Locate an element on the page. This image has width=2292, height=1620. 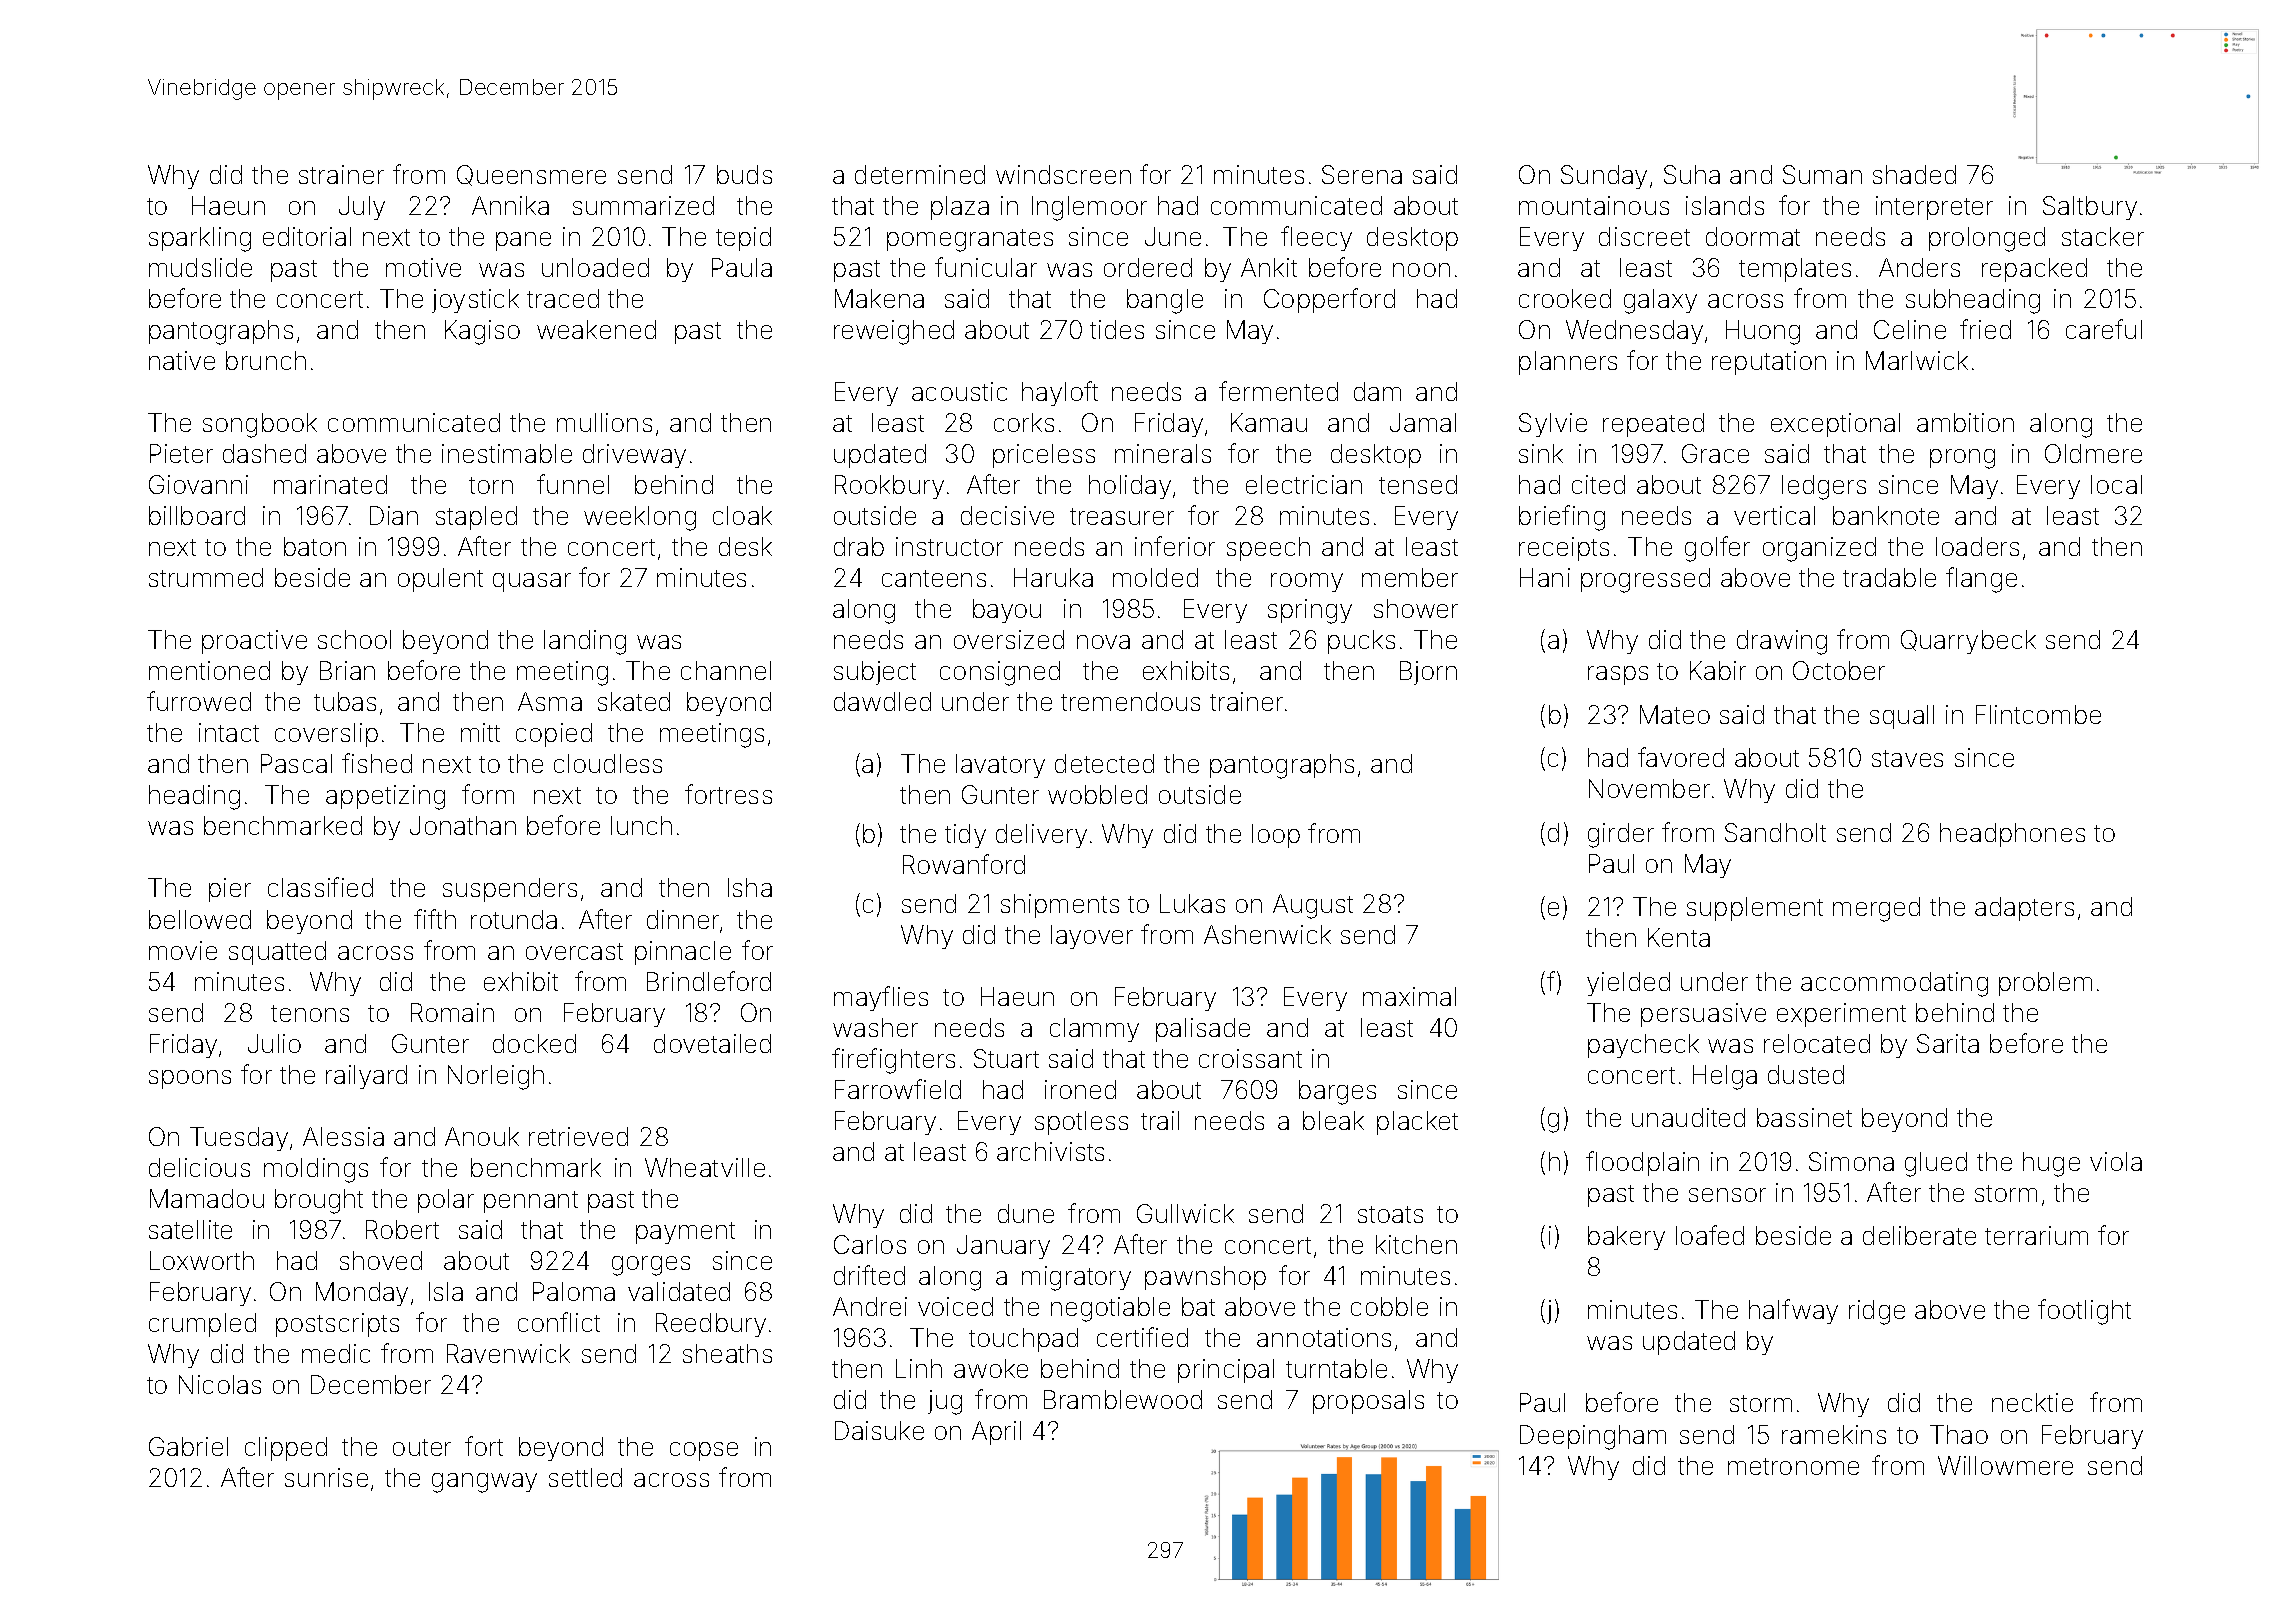
Kenta is located at coordinates (1679, 937).
